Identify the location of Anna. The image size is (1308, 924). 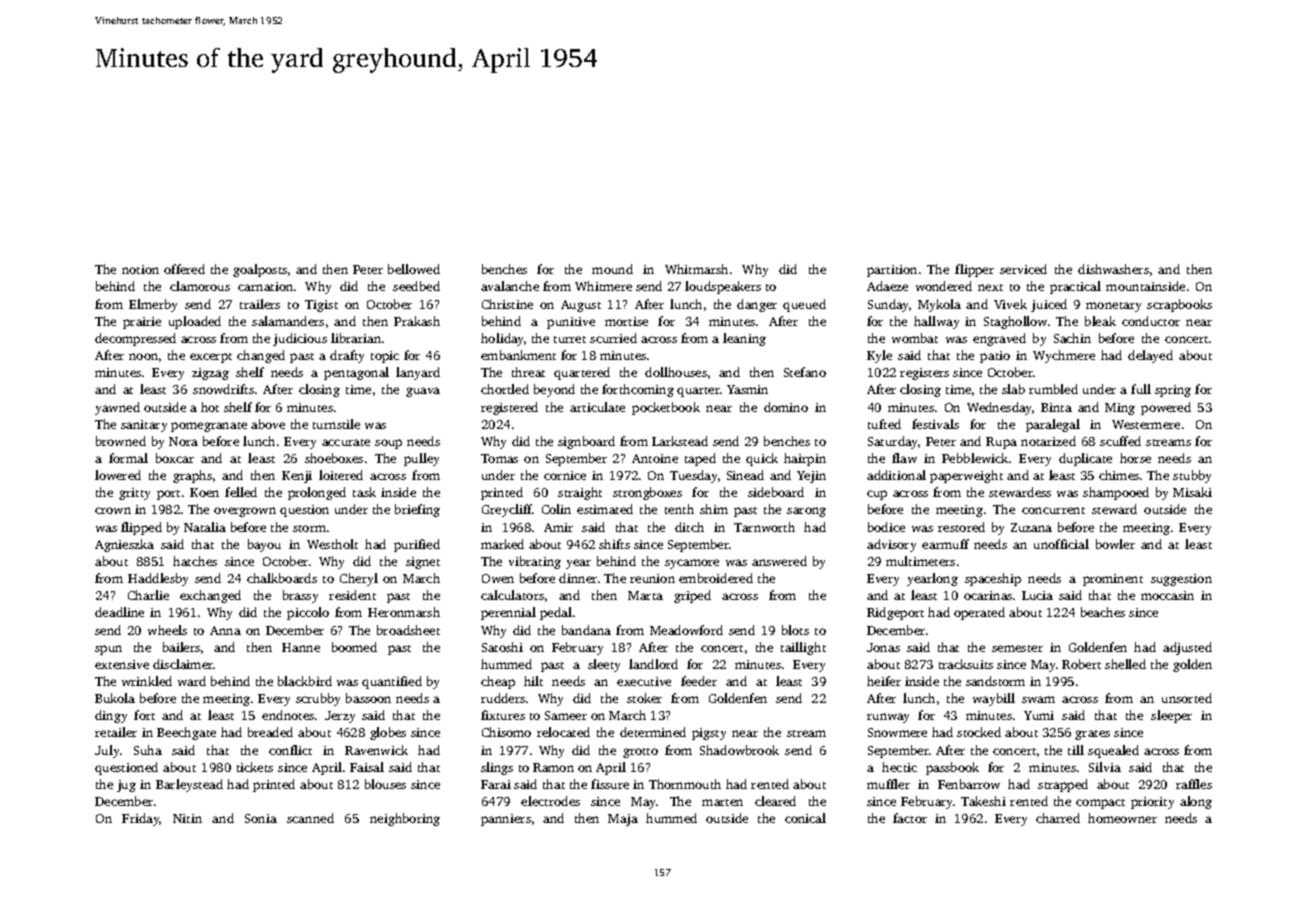
(225, 630).
